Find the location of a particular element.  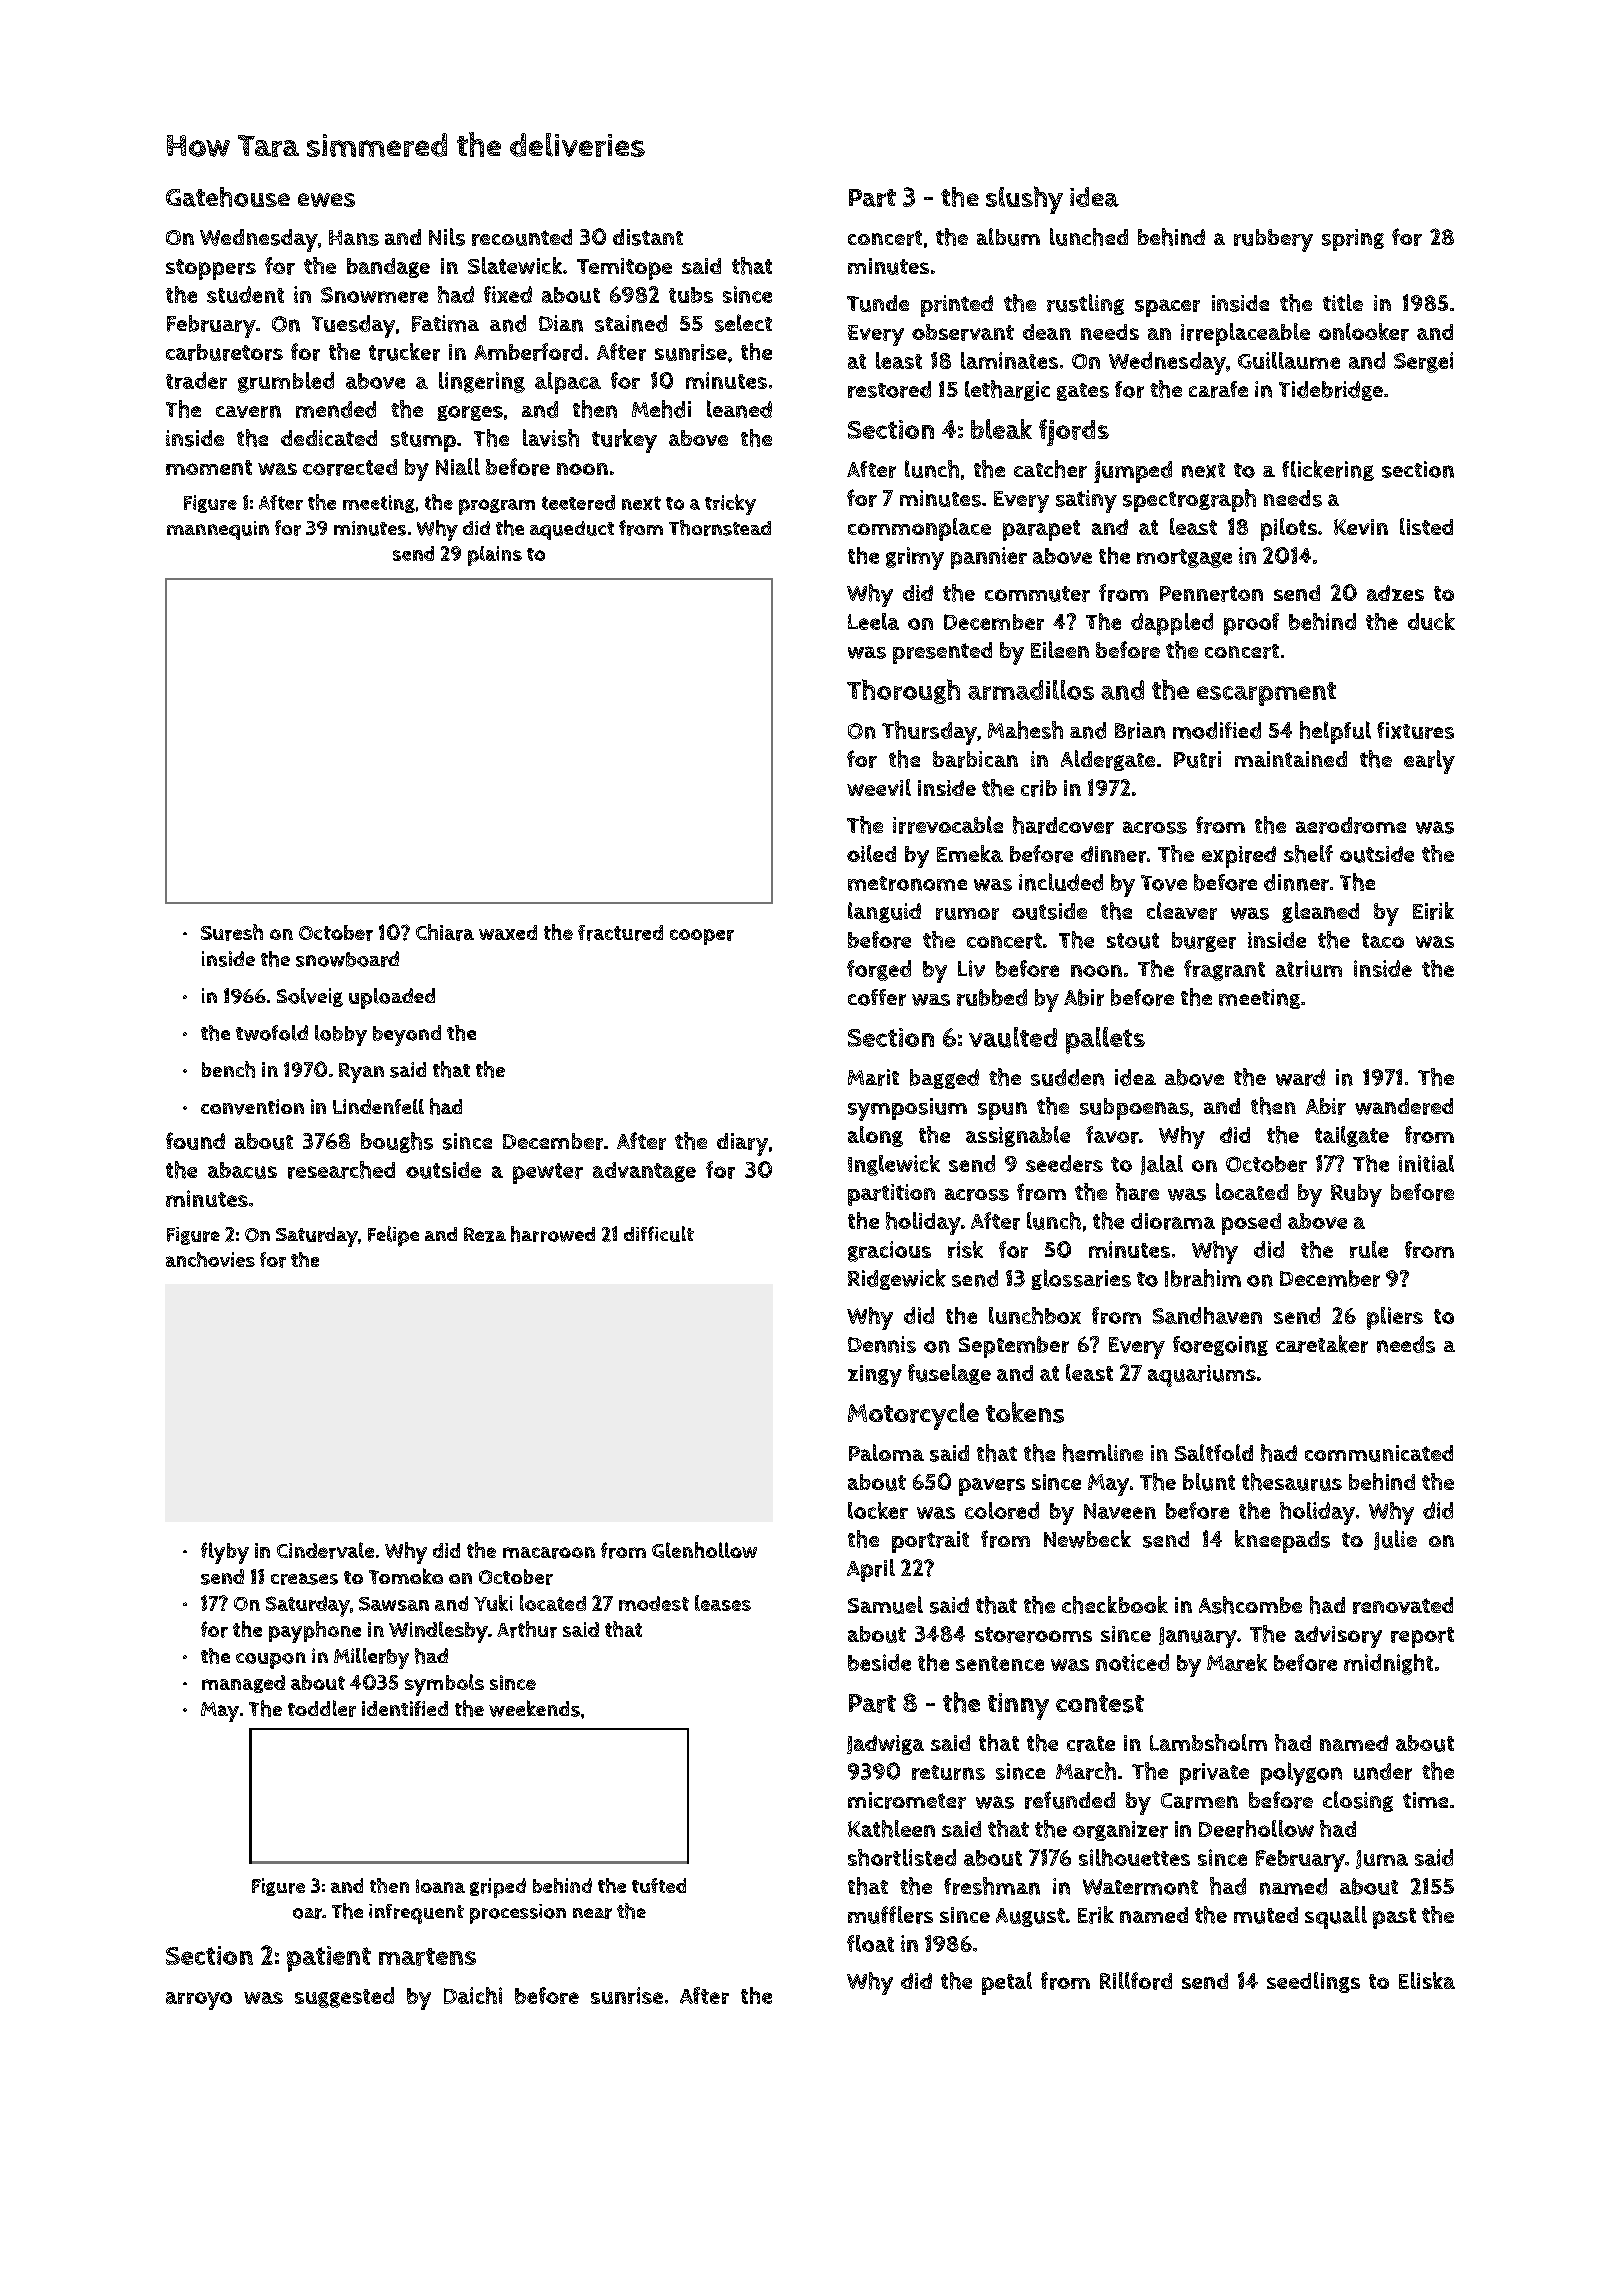

ewes is located at coordinates (326, 200).
